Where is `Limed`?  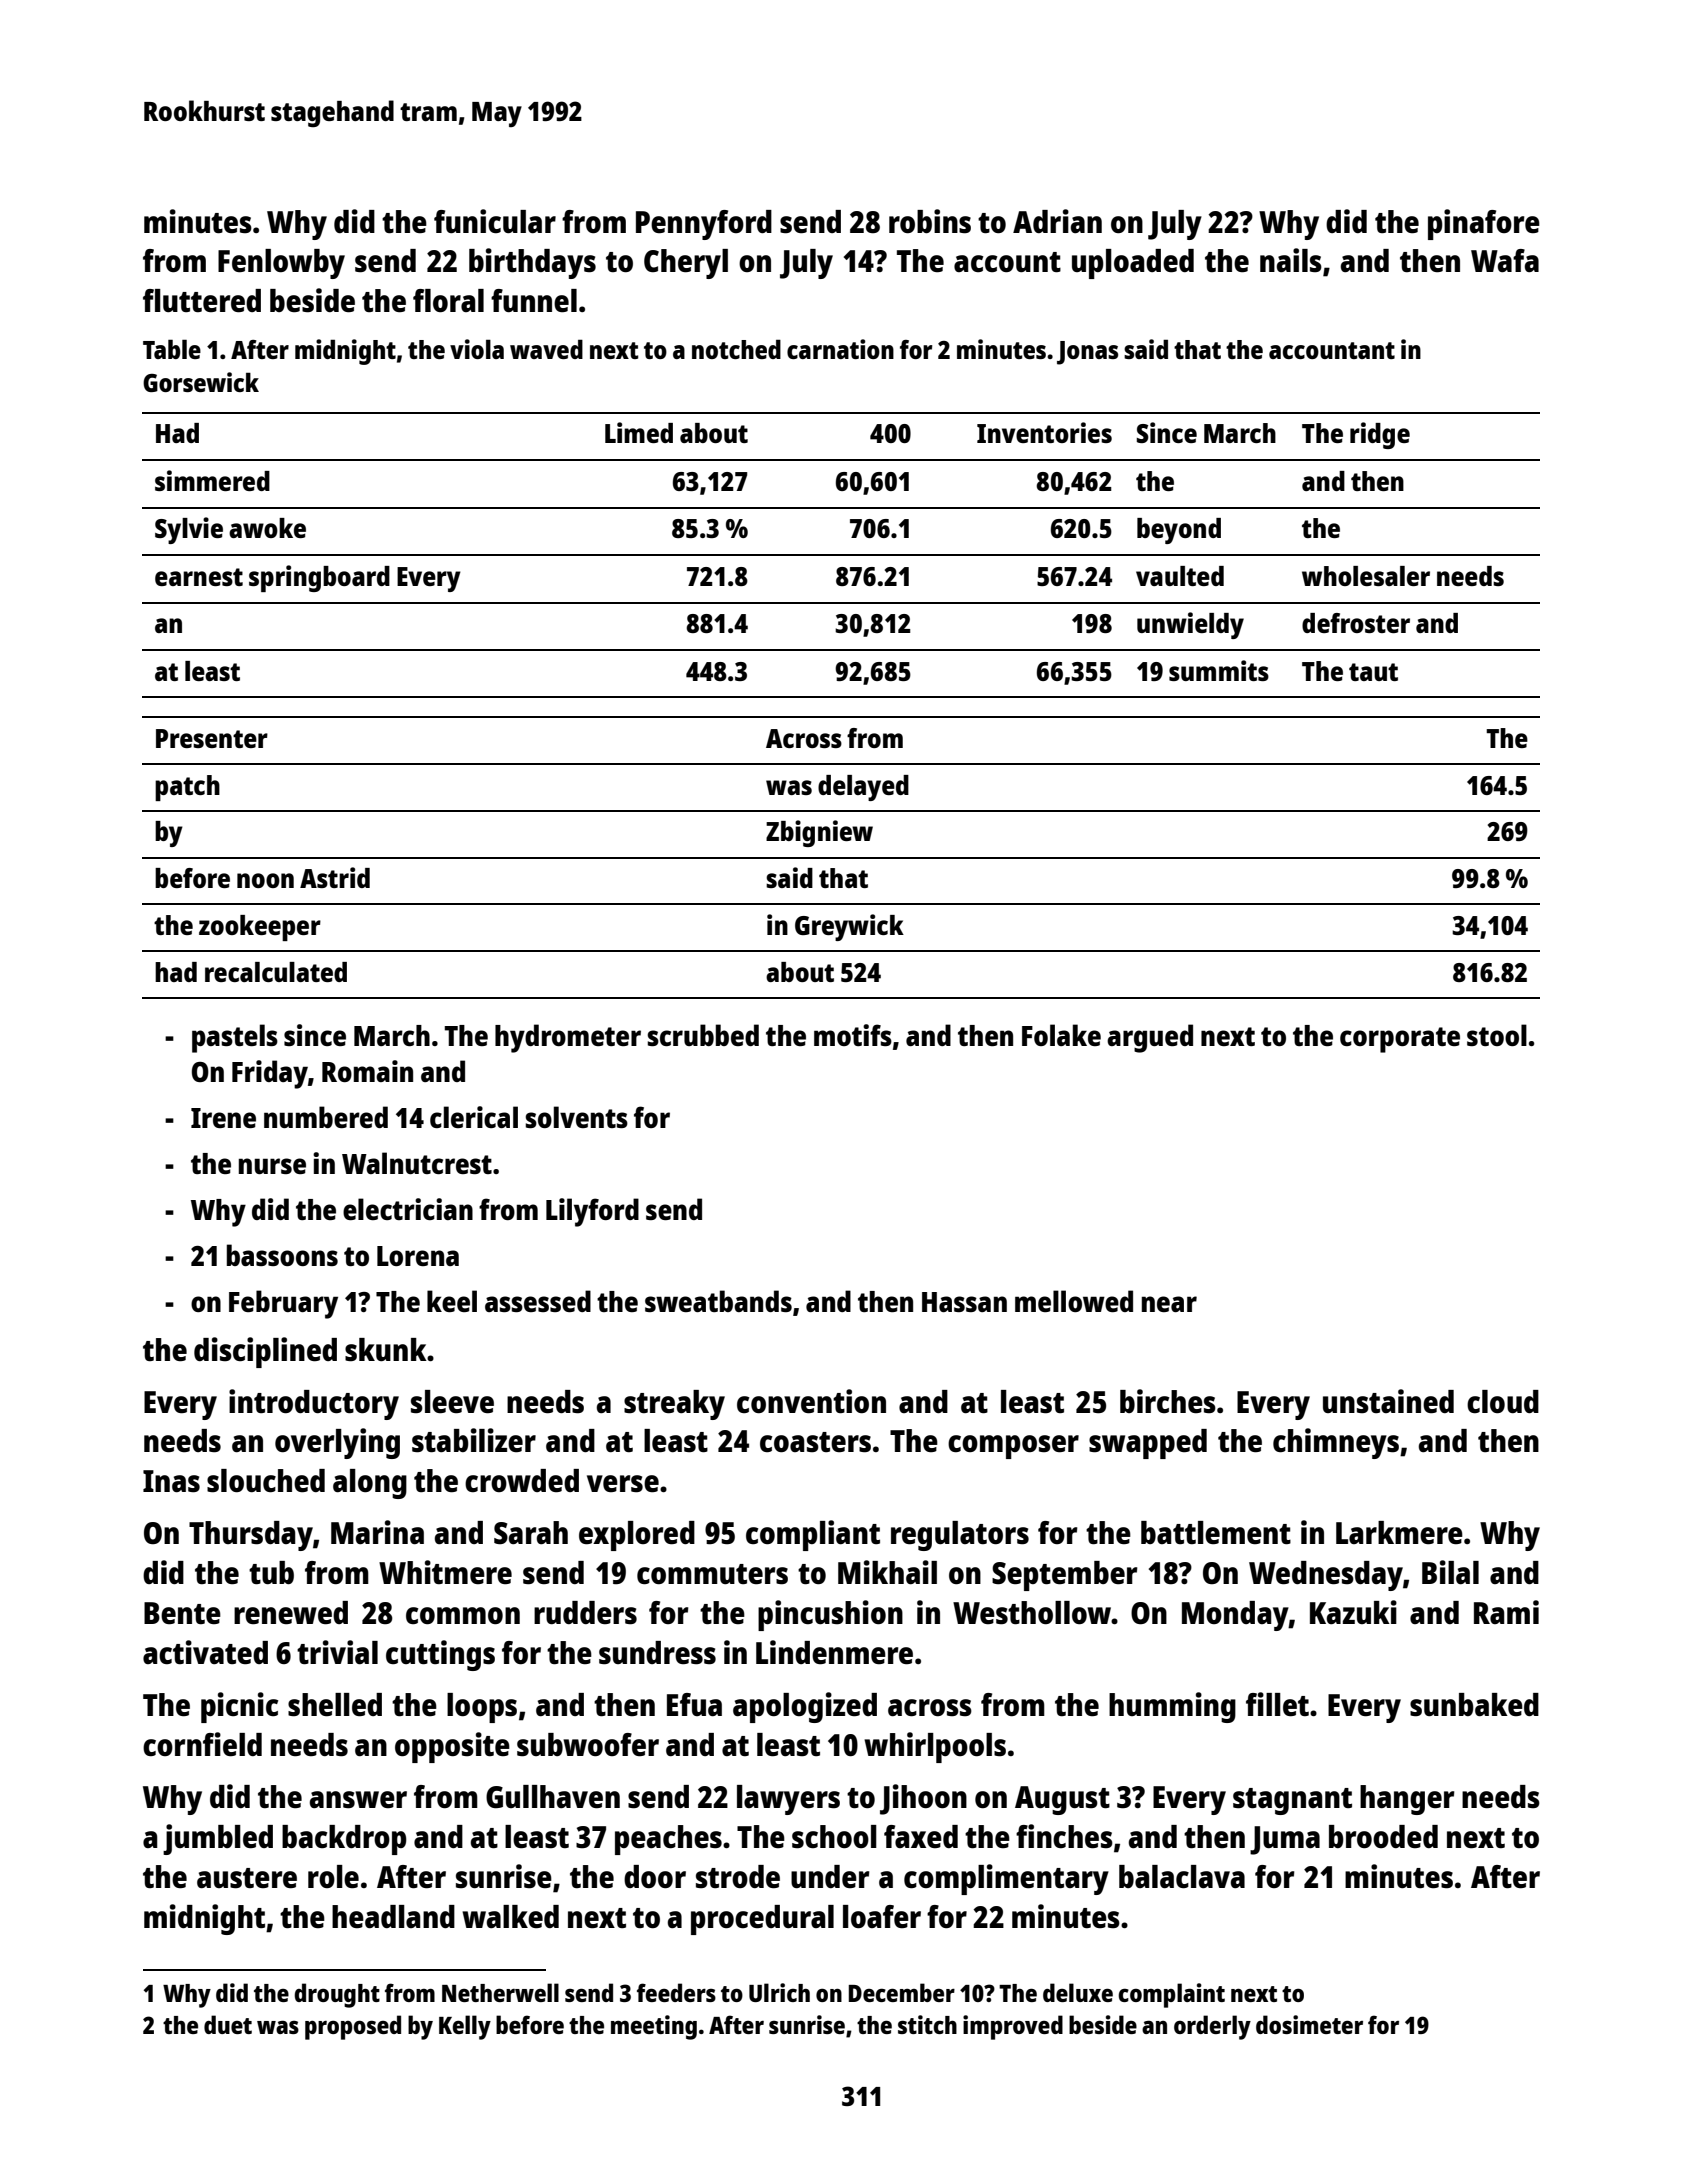 Limed is located at coordinates (639, 432).
